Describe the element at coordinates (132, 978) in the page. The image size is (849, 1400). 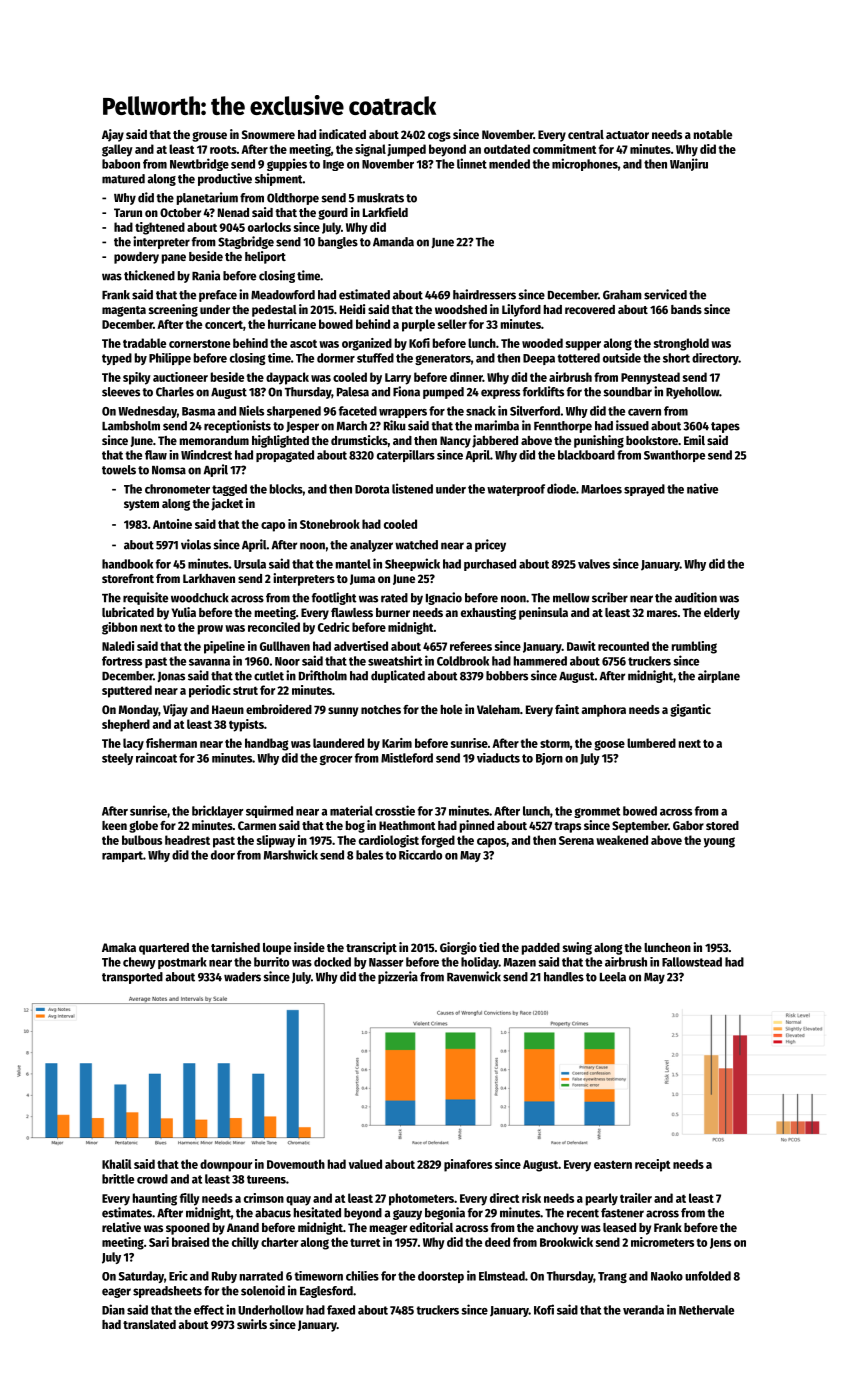
I see `transported` at that location.
